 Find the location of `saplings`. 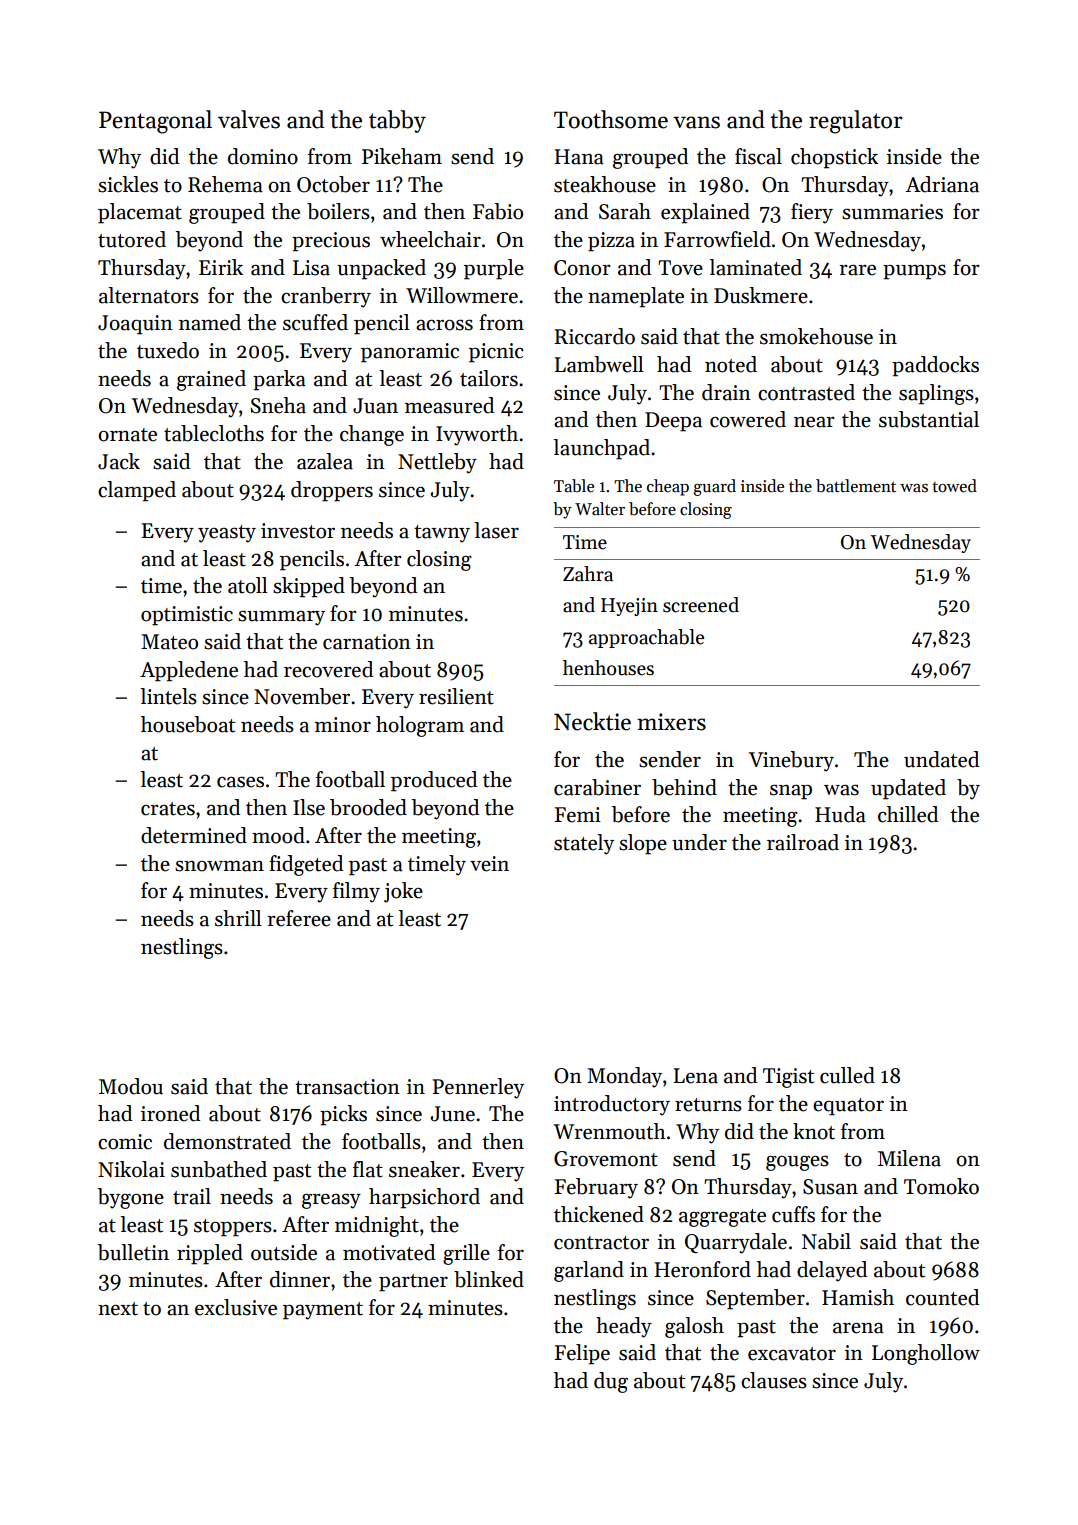

saplings is located at coordinates (936, 394).
